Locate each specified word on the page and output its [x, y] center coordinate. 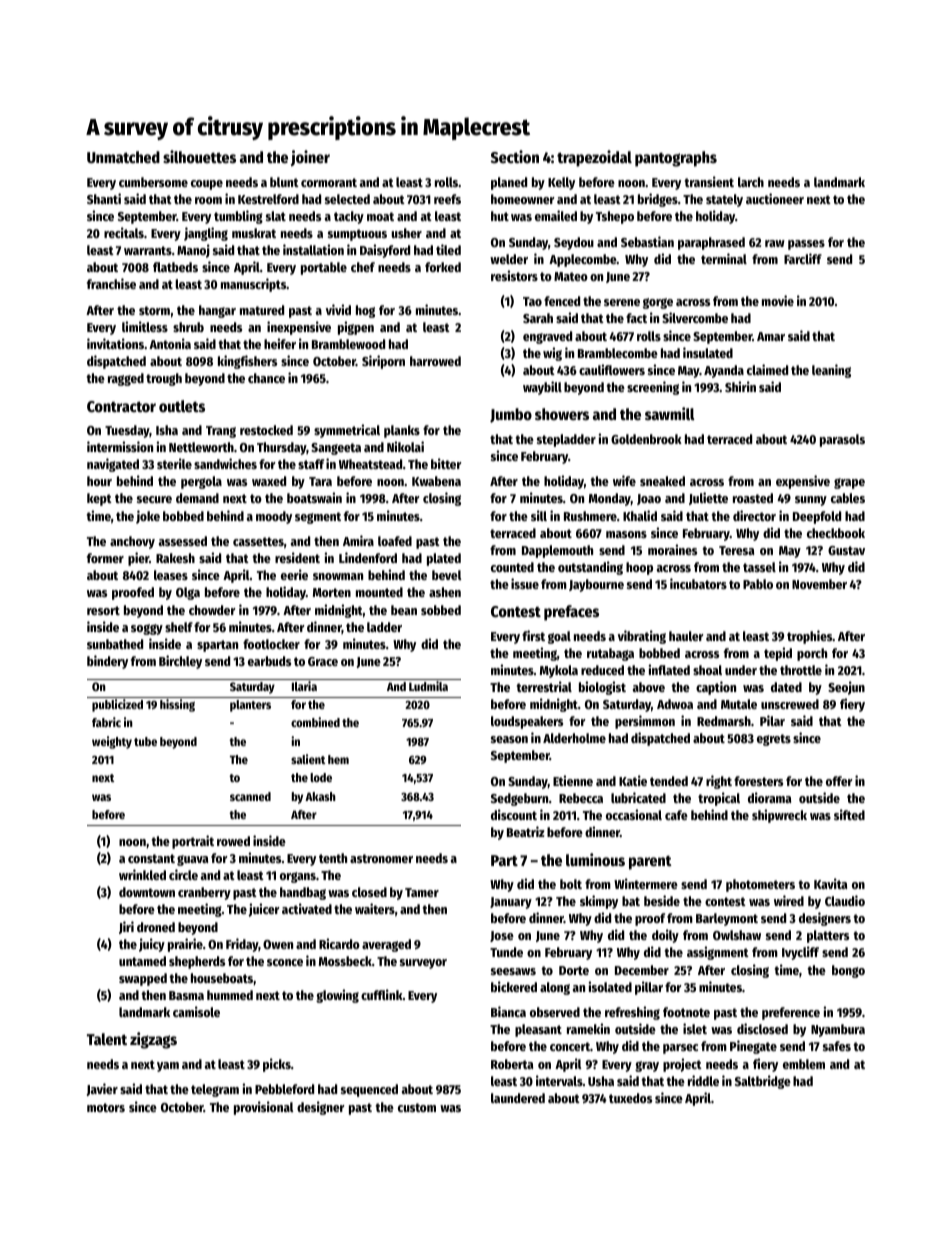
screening [653, 388]
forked [443, 267]
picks [277, 1065]
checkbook [836, 533]
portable [324, 268]
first [533, 635]
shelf [179, 627]
